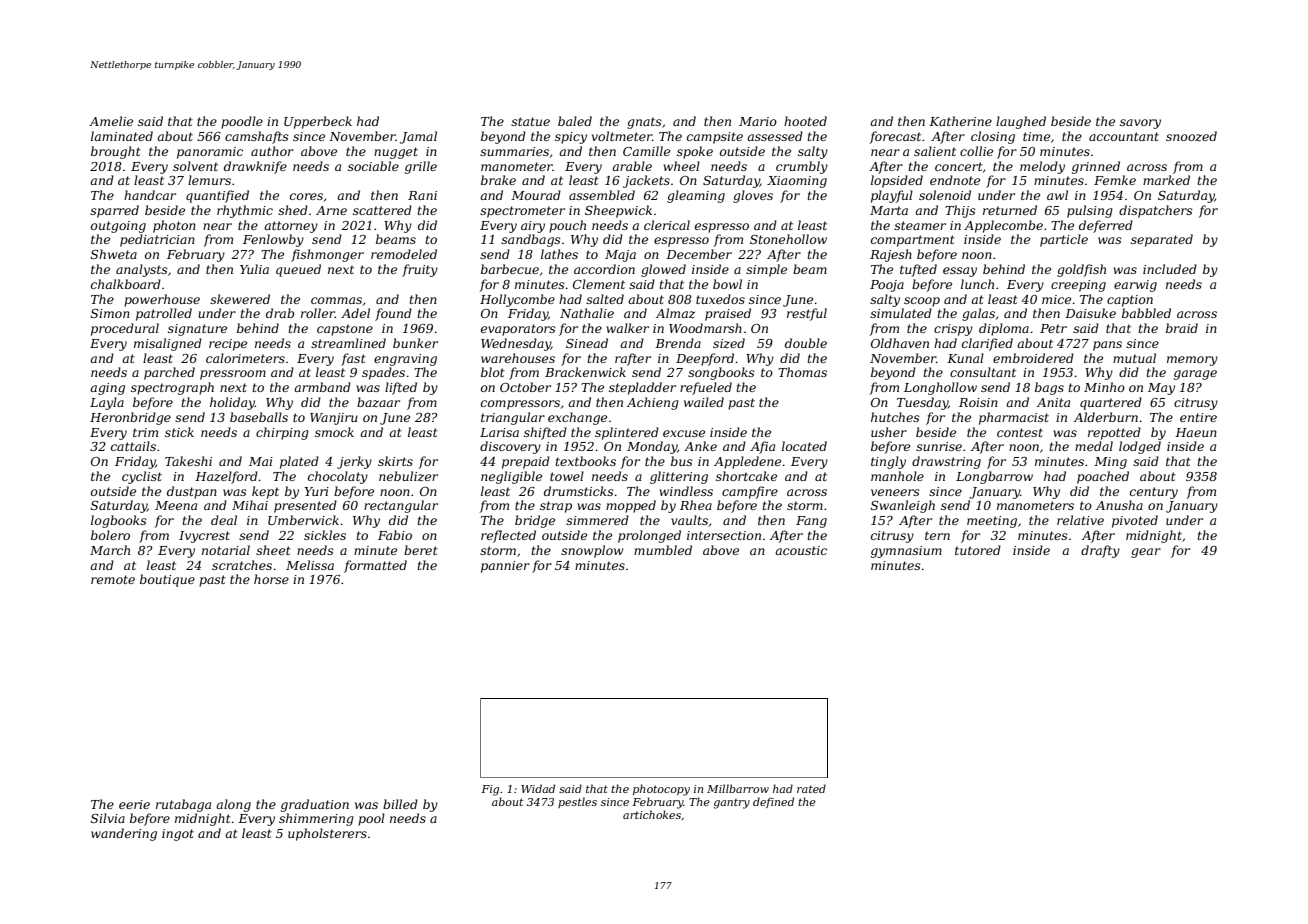  Describe the element at coordinates (1156, 211) in the page. I see `dispatchers` at that location.
